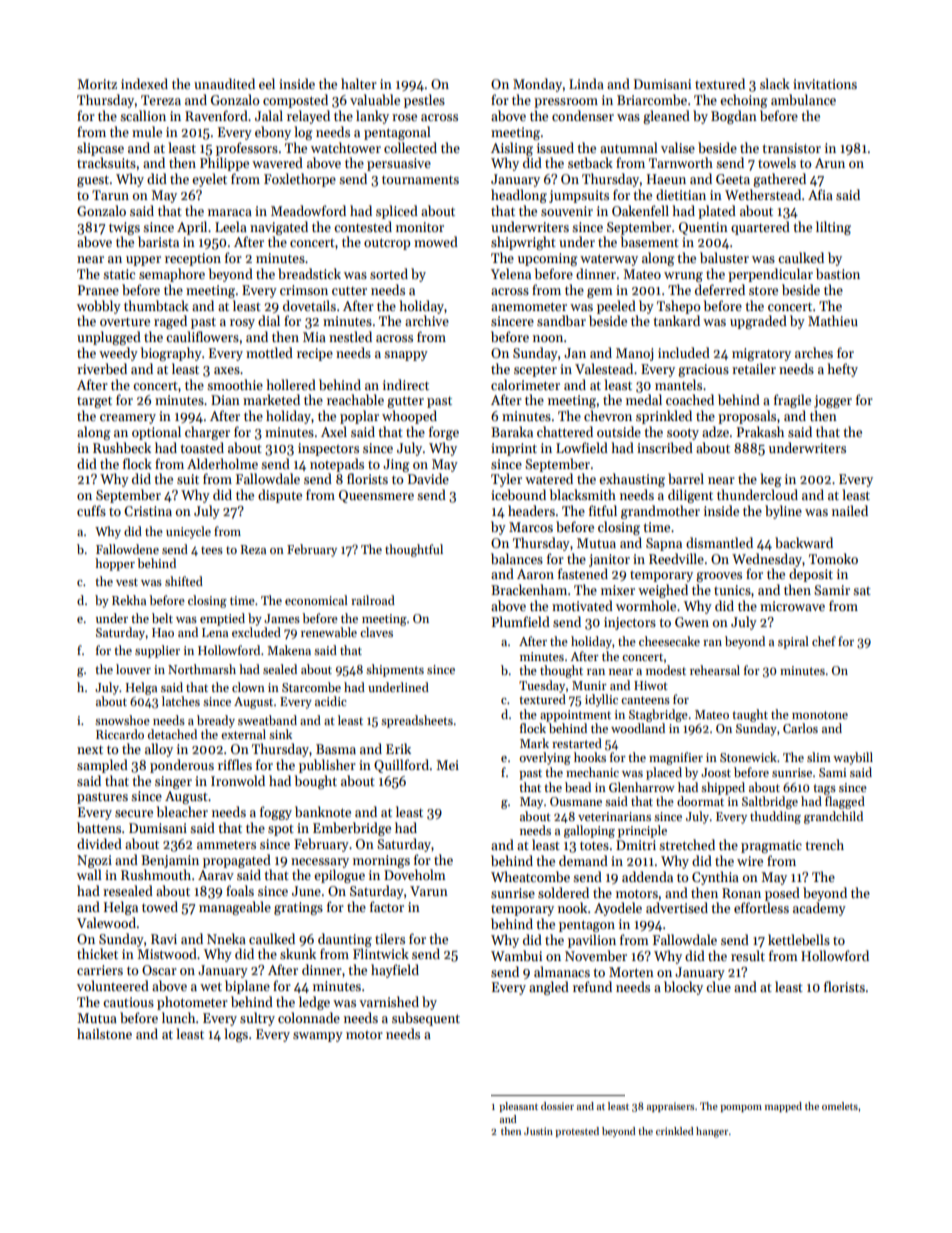 The width and height of the screenshot is (952, 1233). What do you see at coordinates (236, 1035) in the screenshot?
I see `logs` at bounding box center [236, 1035].
